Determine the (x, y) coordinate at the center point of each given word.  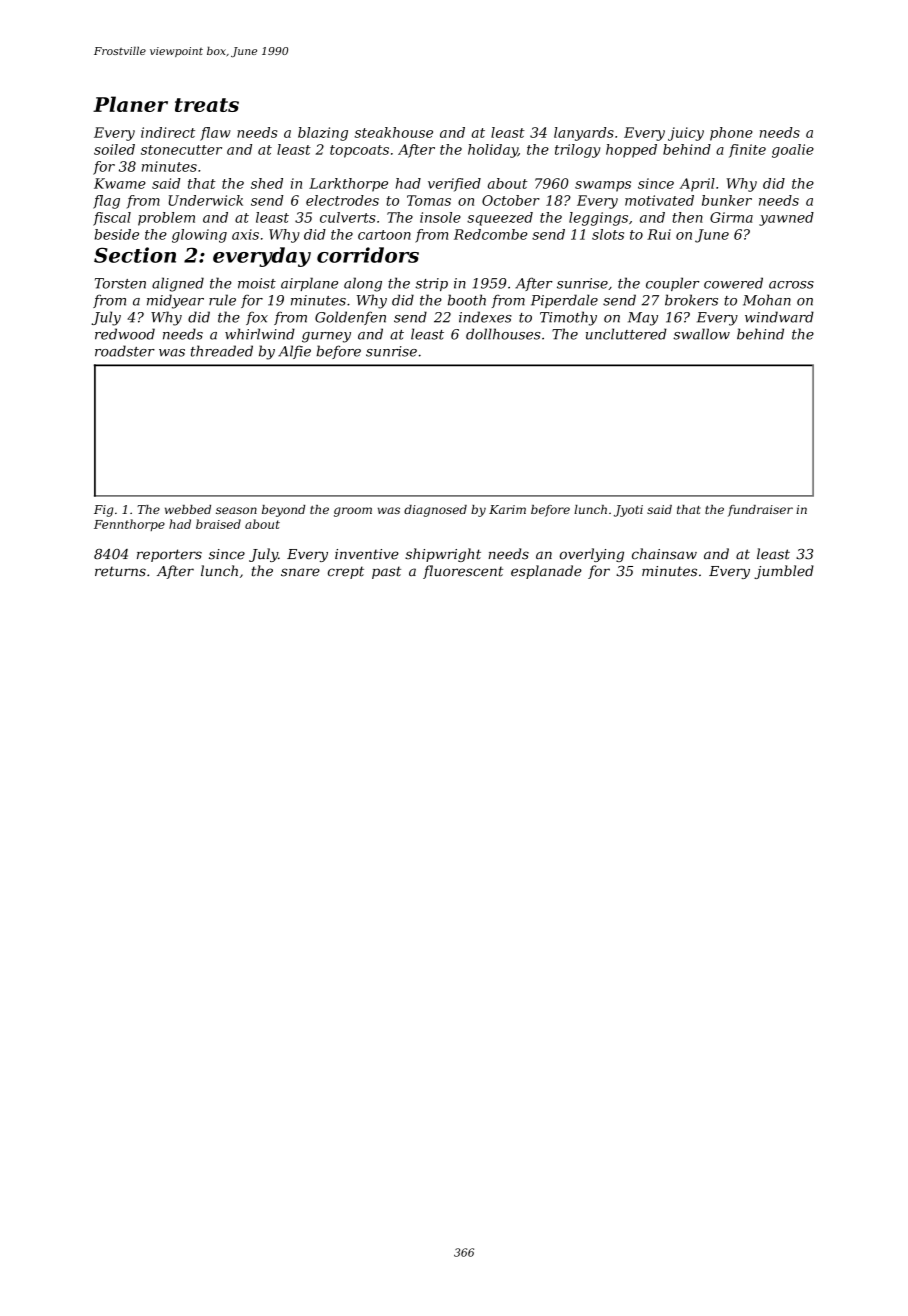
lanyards (584, 134)
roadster (125, 351)
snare (300, 572)
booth (467, 300)
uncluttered (626, 334)
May (643, 319)
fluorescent (463, 572)
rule (222, 300)
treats (207, 105)
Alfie (294, 352)
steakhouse (393, 132)
